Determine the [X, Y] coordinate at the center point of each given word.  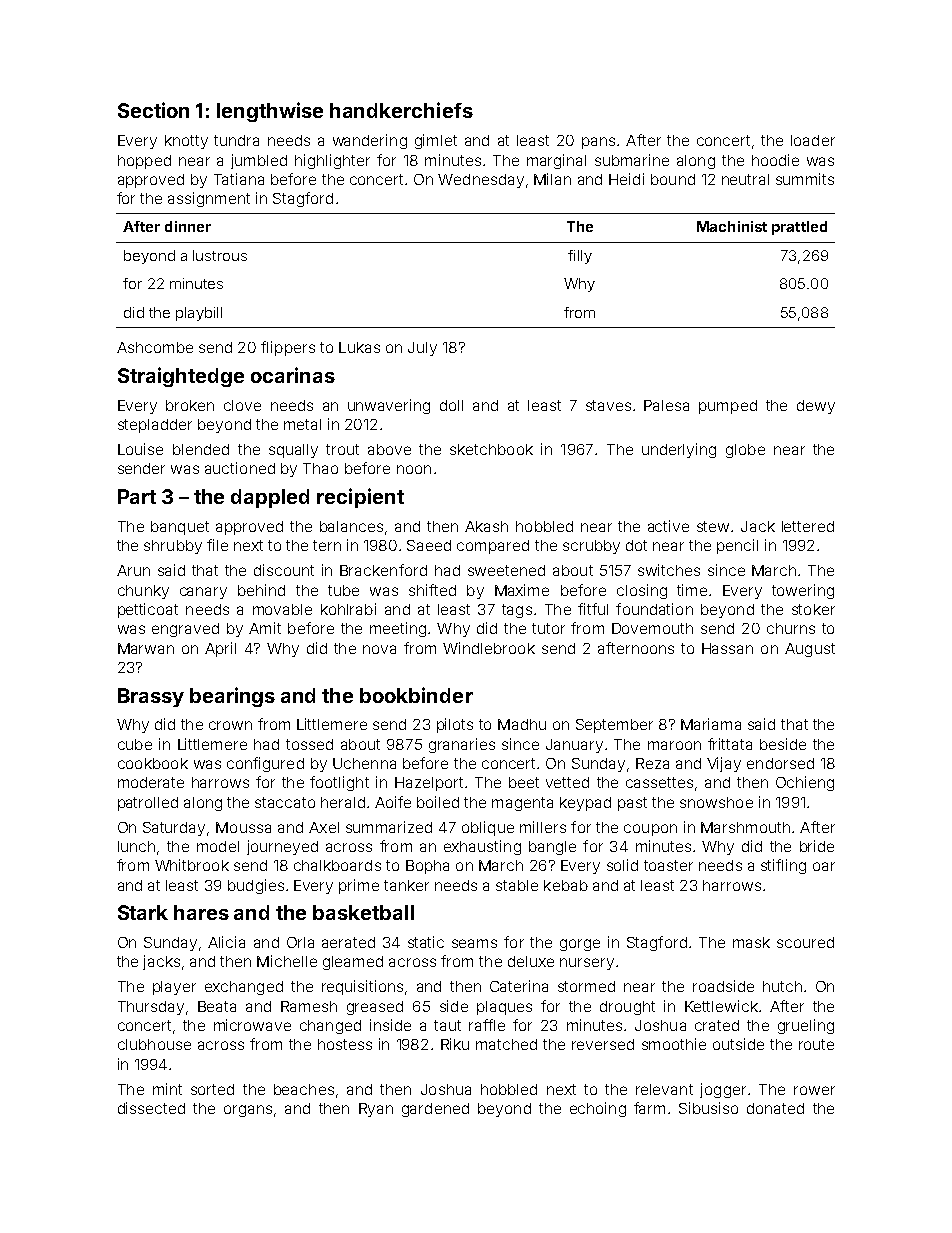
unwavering [389, 406]
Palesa [666, 405]
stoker [813, 609]
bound [673, 179]
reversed [603, 1044]
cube [135, 744]
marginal [556, 161]
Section [153, 110]
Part [137, 496]
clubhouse [154, 1044]
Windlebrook [489, 648]
